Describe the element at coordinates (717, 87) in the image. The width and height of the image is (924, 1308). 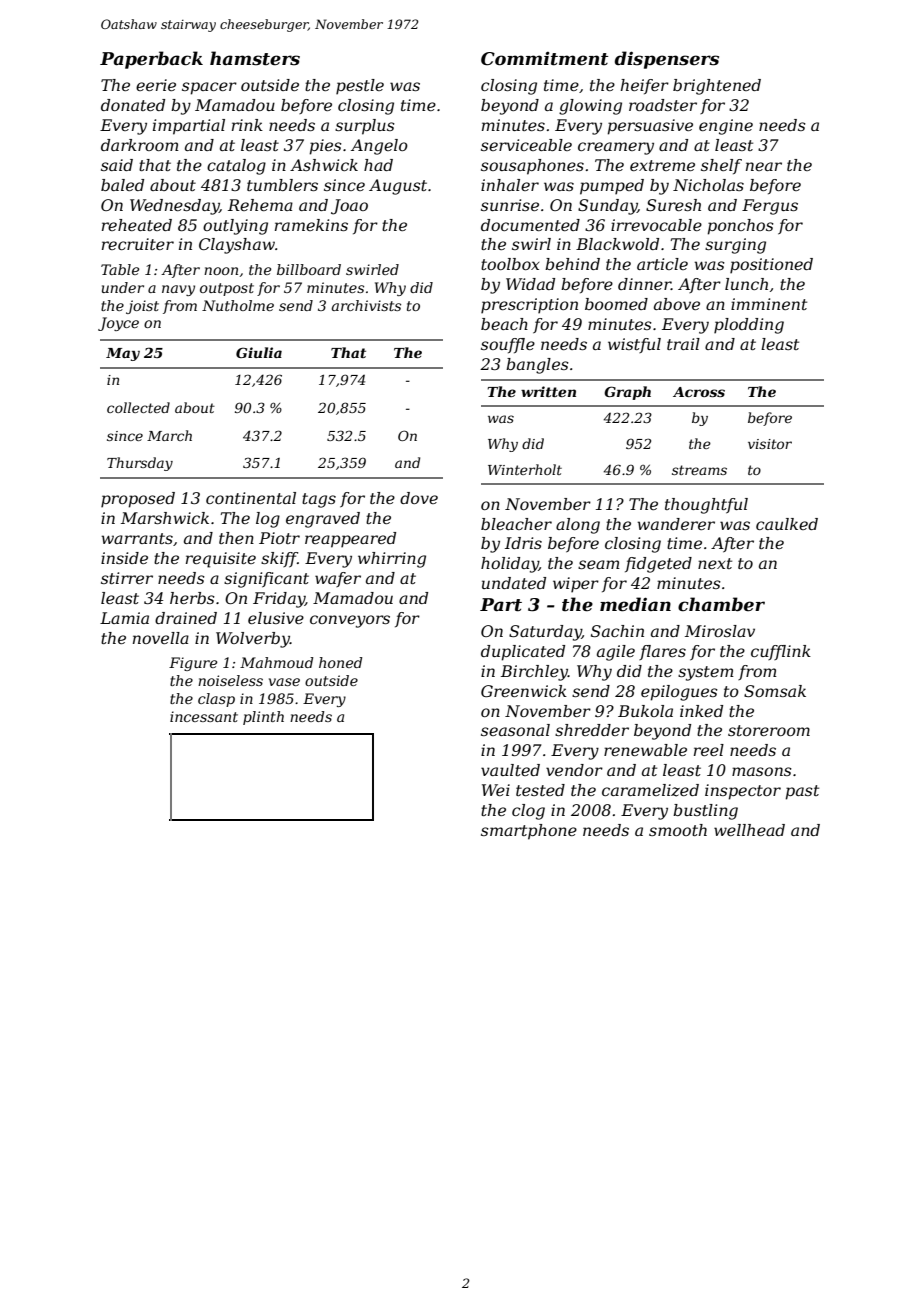
I see `brightened` at that location.
